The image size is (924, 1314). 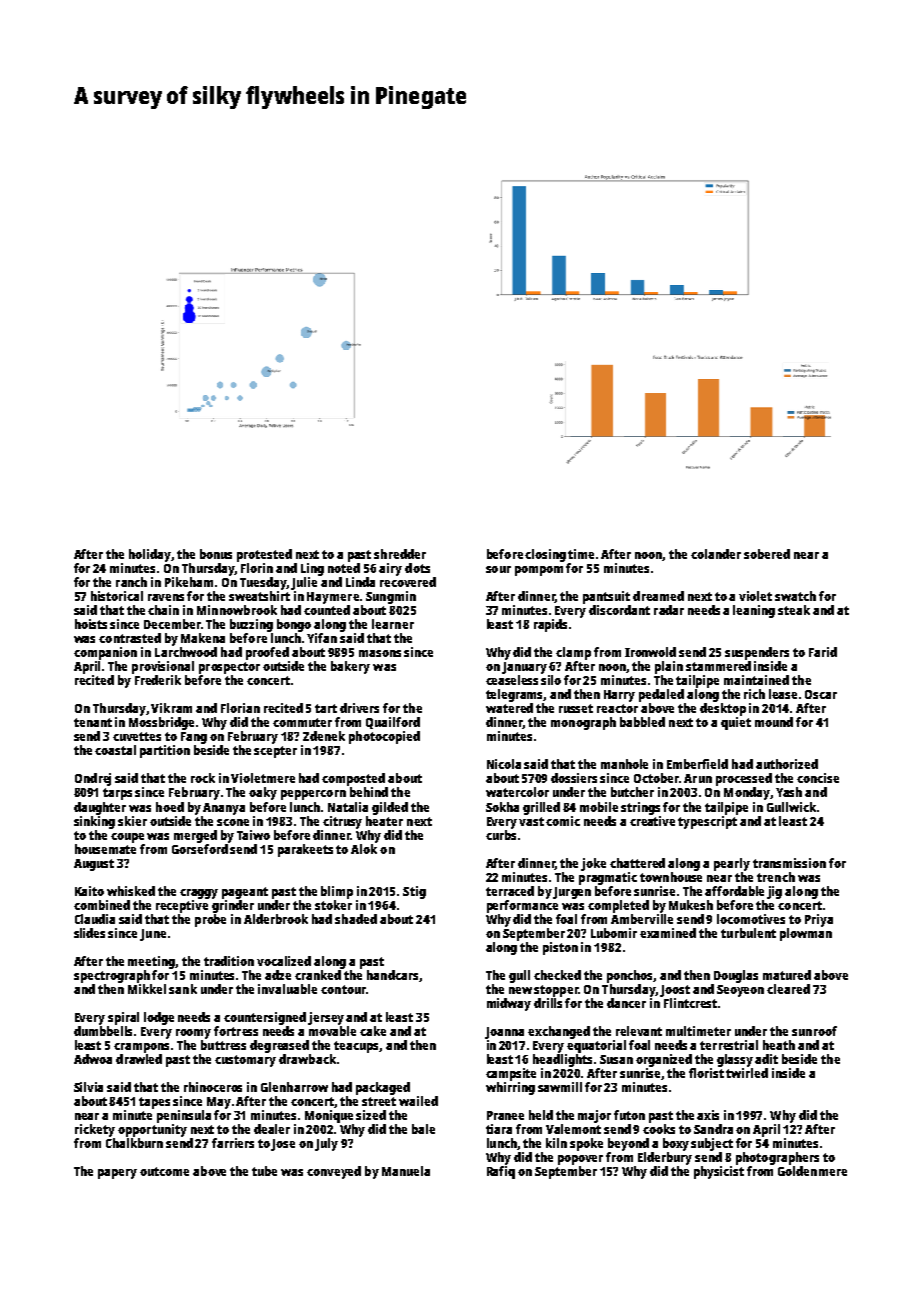 I want to click on Sungmin, so click(x=391, y=597).
